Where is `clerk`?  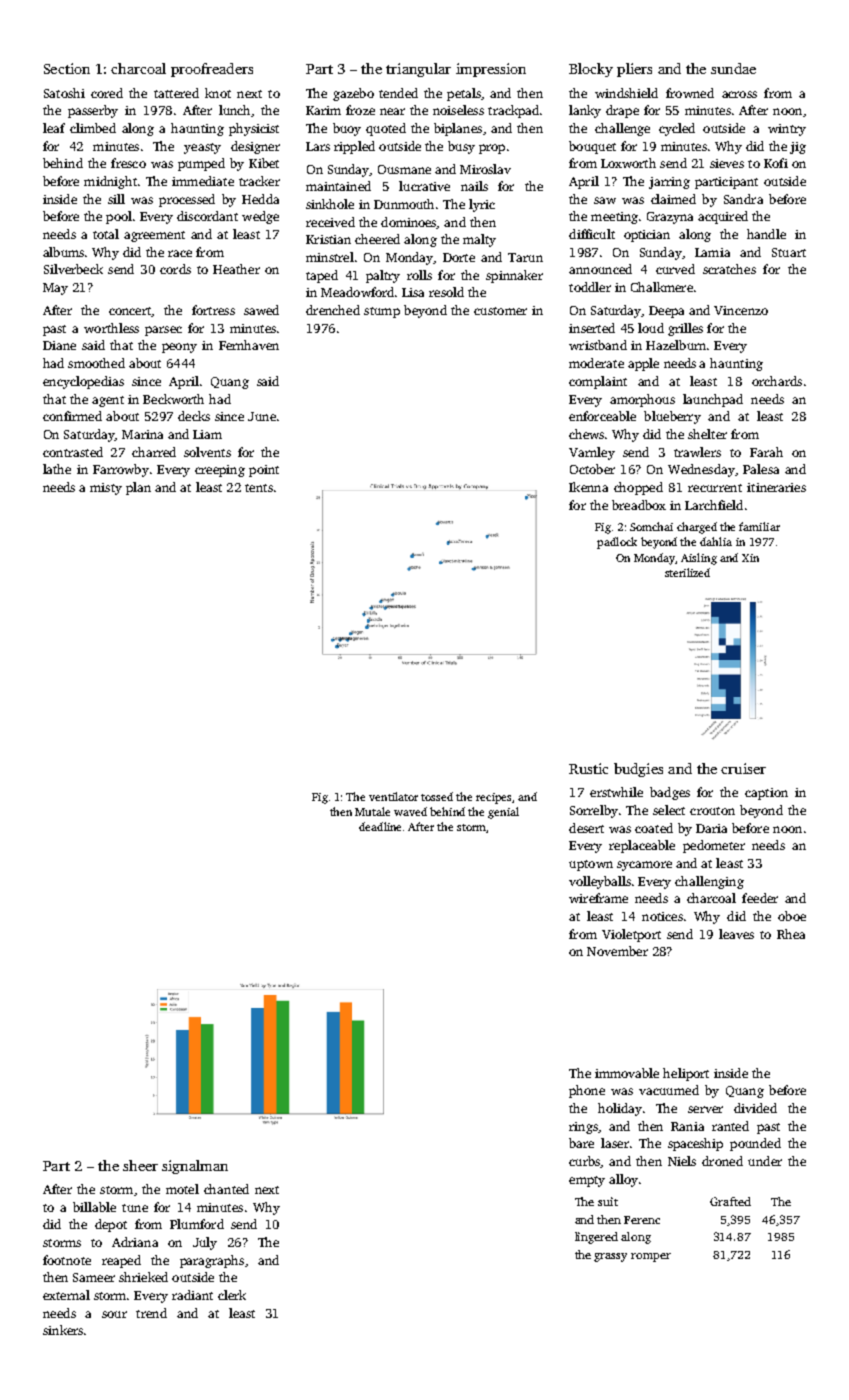
clerk is located at coordinates (232, 1295).
